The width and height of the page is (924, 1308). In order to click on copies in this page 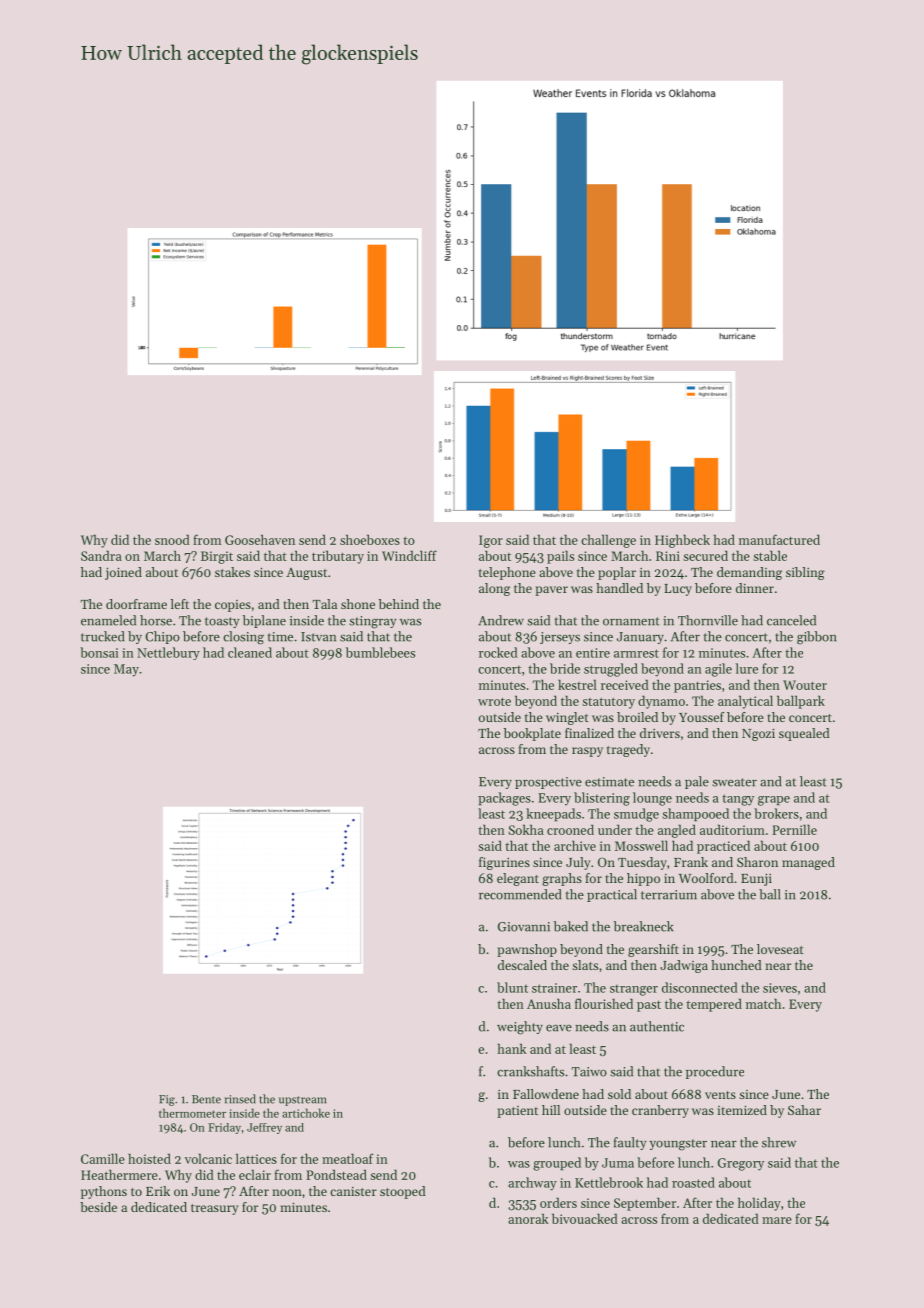, I will do `click(233, 606)`.
